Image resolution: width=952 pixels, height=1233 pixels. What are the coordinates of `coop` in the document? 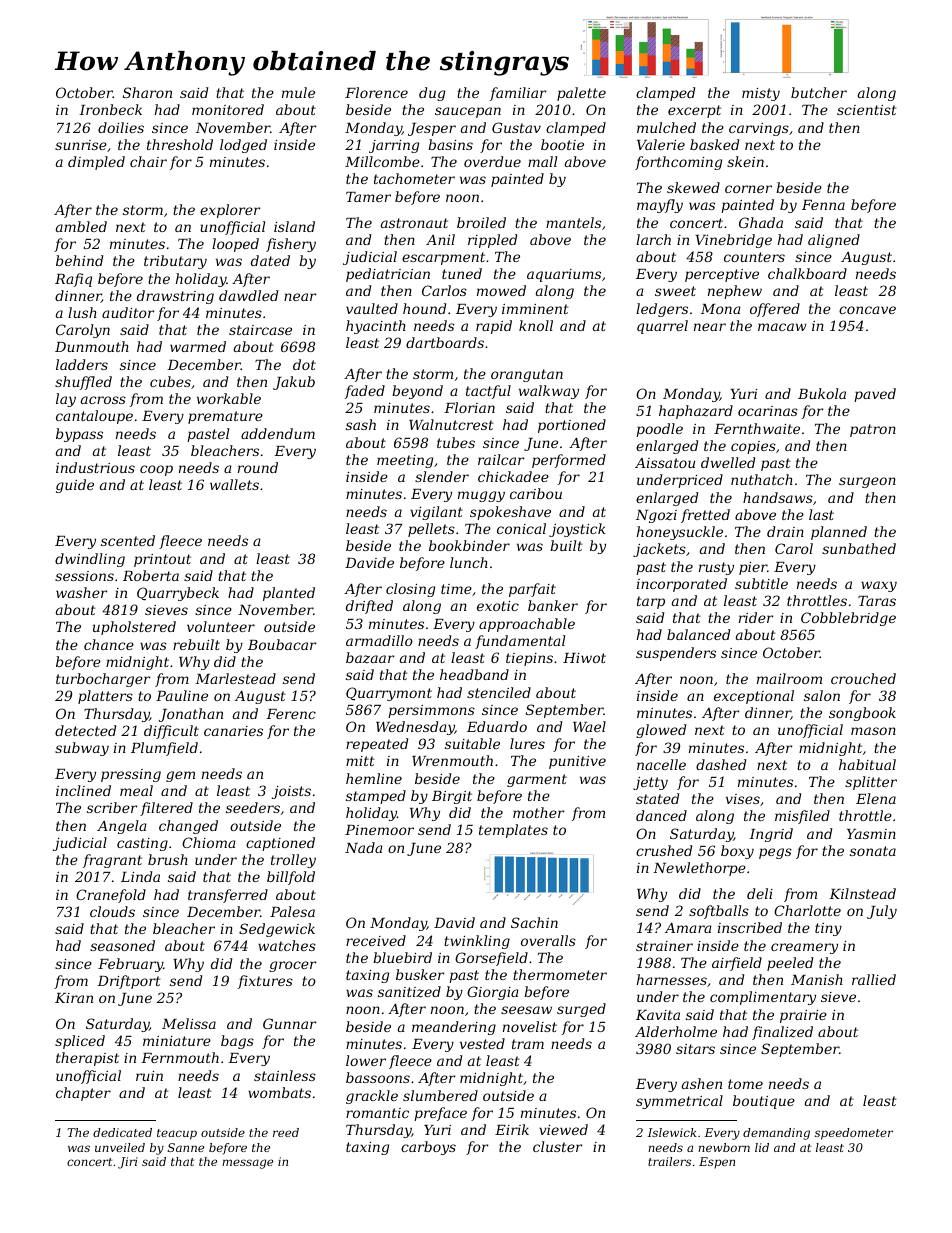 It's located at (156, 470).
